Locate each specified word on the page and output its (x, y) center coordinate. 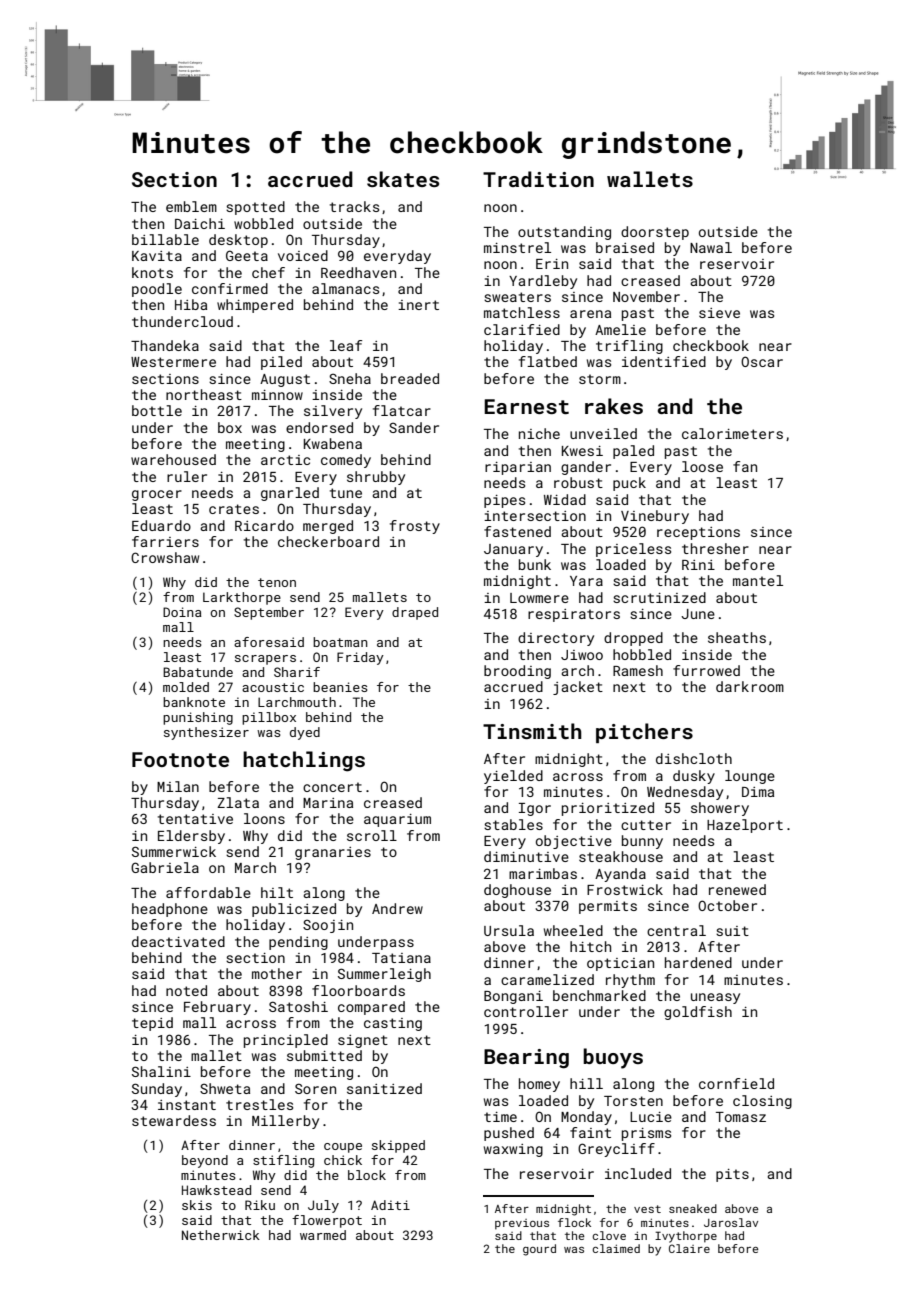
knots (152, 272)
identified (664, 361)
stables (513, 824)
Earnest (526, 406)
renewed (737, 889)
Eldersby (191, 837)
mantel (758, 580)
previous (522, 1224)
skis (197, 1205)
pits (732, 1175)
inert (418, 305)
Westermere (173, 362)
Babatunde (198, 672)
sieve (719, 313)
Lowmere (539, 598)
